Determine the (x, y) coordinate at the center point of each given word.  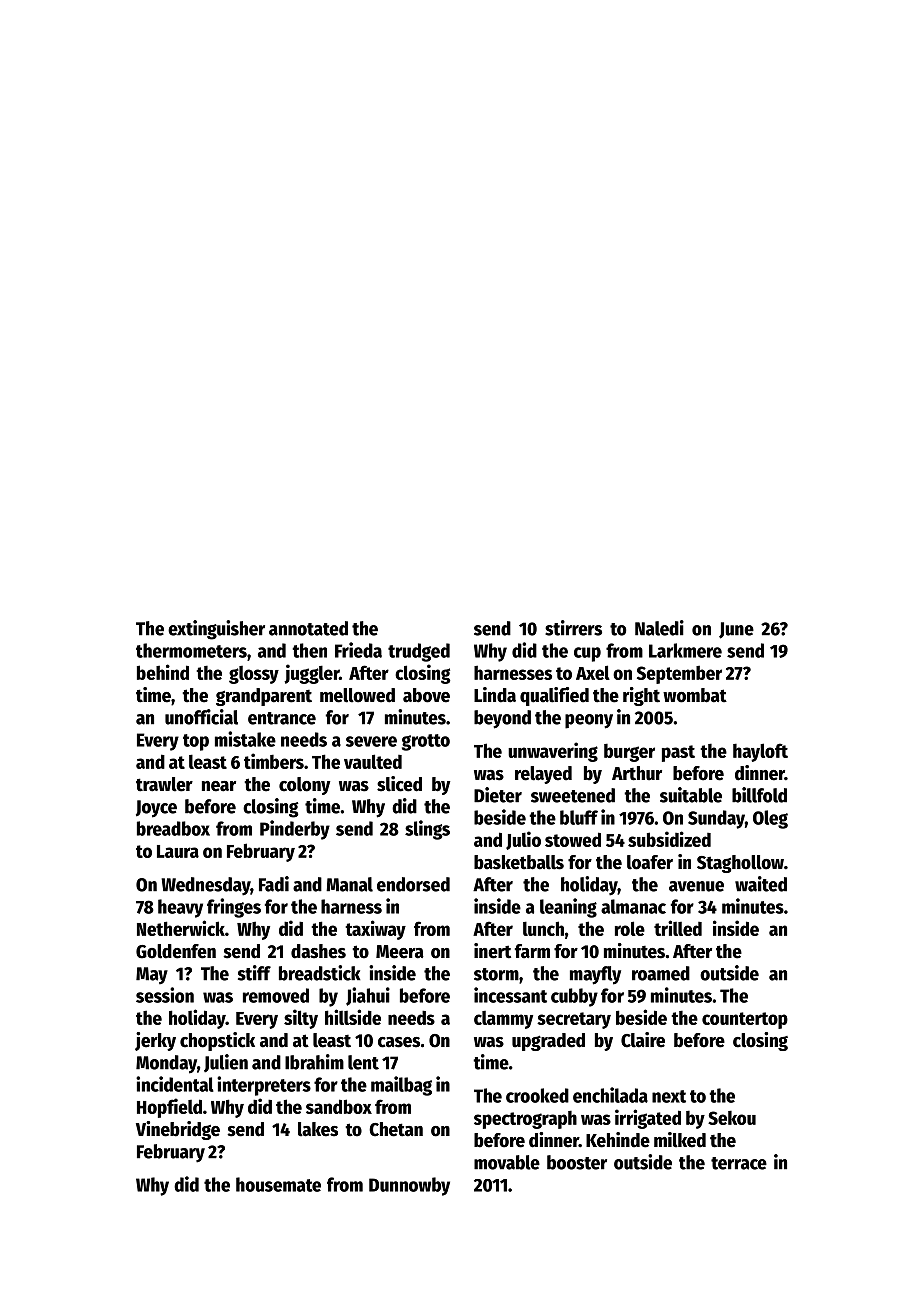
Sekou (732, 1117)
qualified (554, 696)
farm (532, 951)
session (165, 995)
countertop (745, 1020)
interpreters (264, 1086)
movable (507, 1162)
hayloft (760, 752)
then (309, 650)
